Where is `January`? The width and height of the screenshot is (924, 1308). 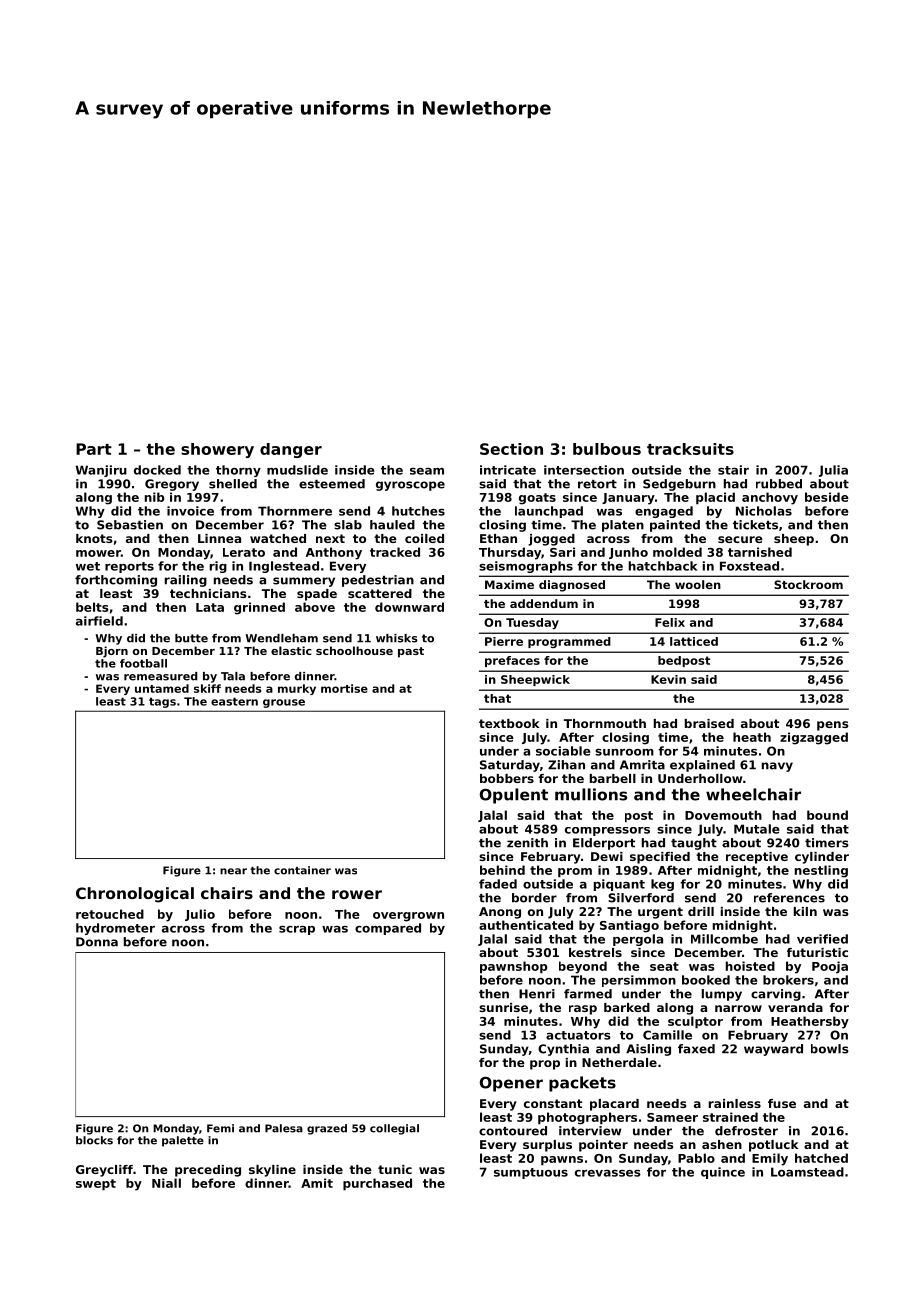 January is located at coordinates (628, 499).
